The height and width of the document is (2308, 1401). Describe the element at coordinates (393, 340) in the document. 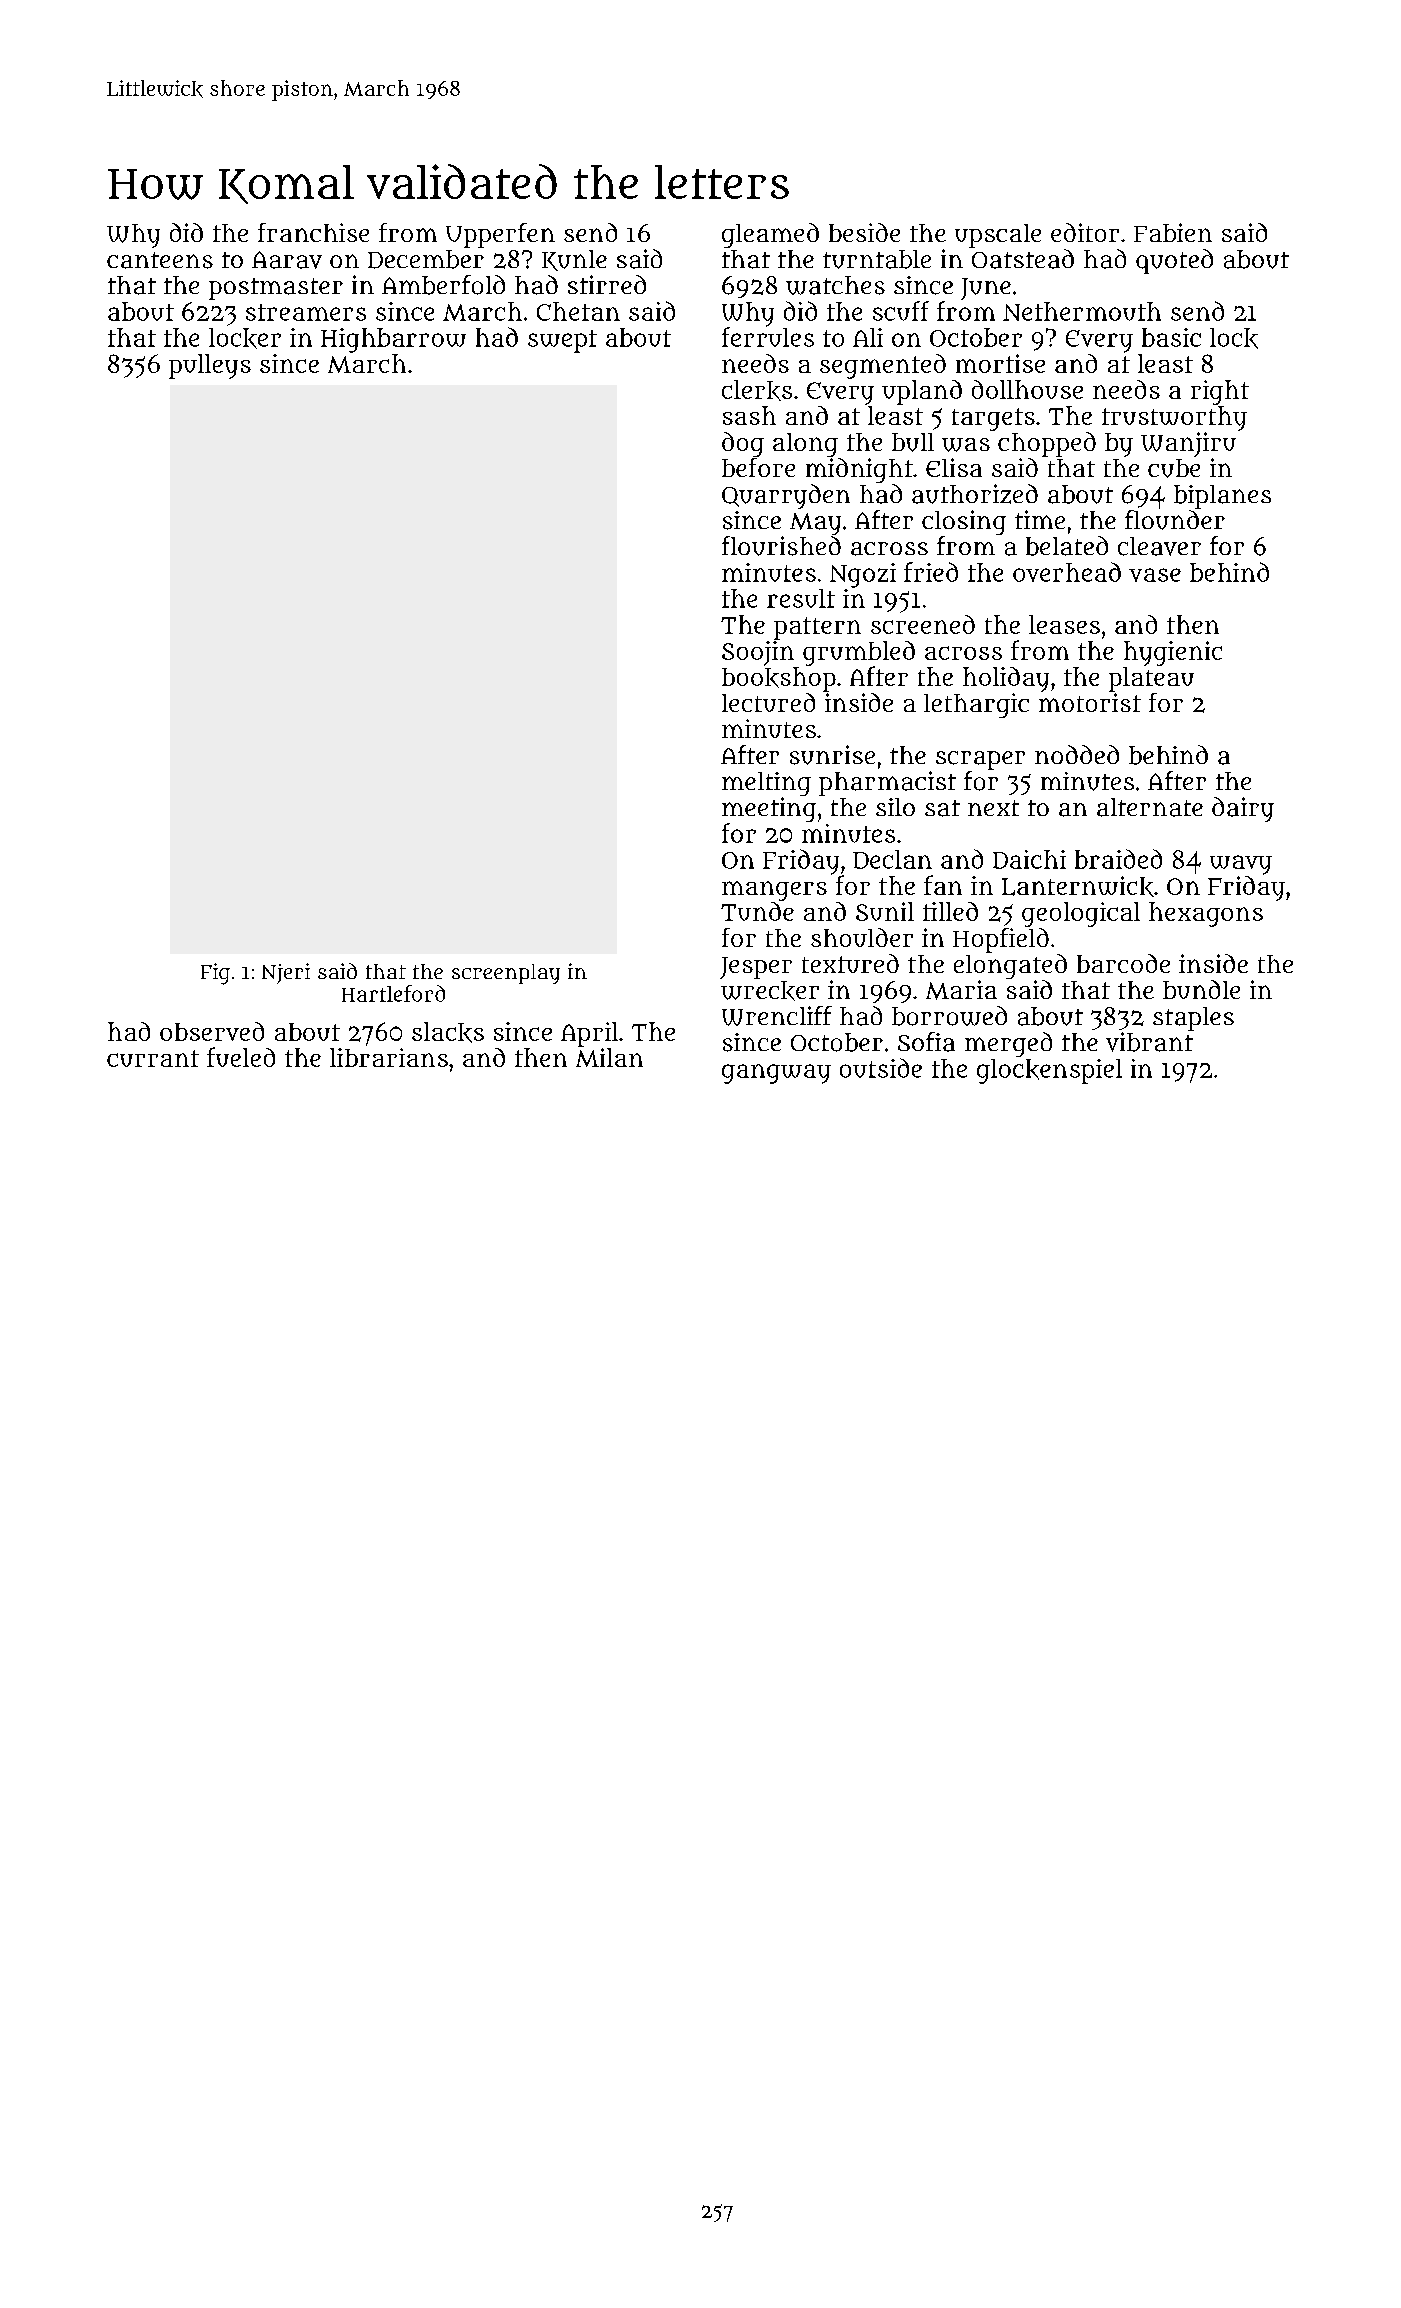

I see `Highbarrow` at that location.
